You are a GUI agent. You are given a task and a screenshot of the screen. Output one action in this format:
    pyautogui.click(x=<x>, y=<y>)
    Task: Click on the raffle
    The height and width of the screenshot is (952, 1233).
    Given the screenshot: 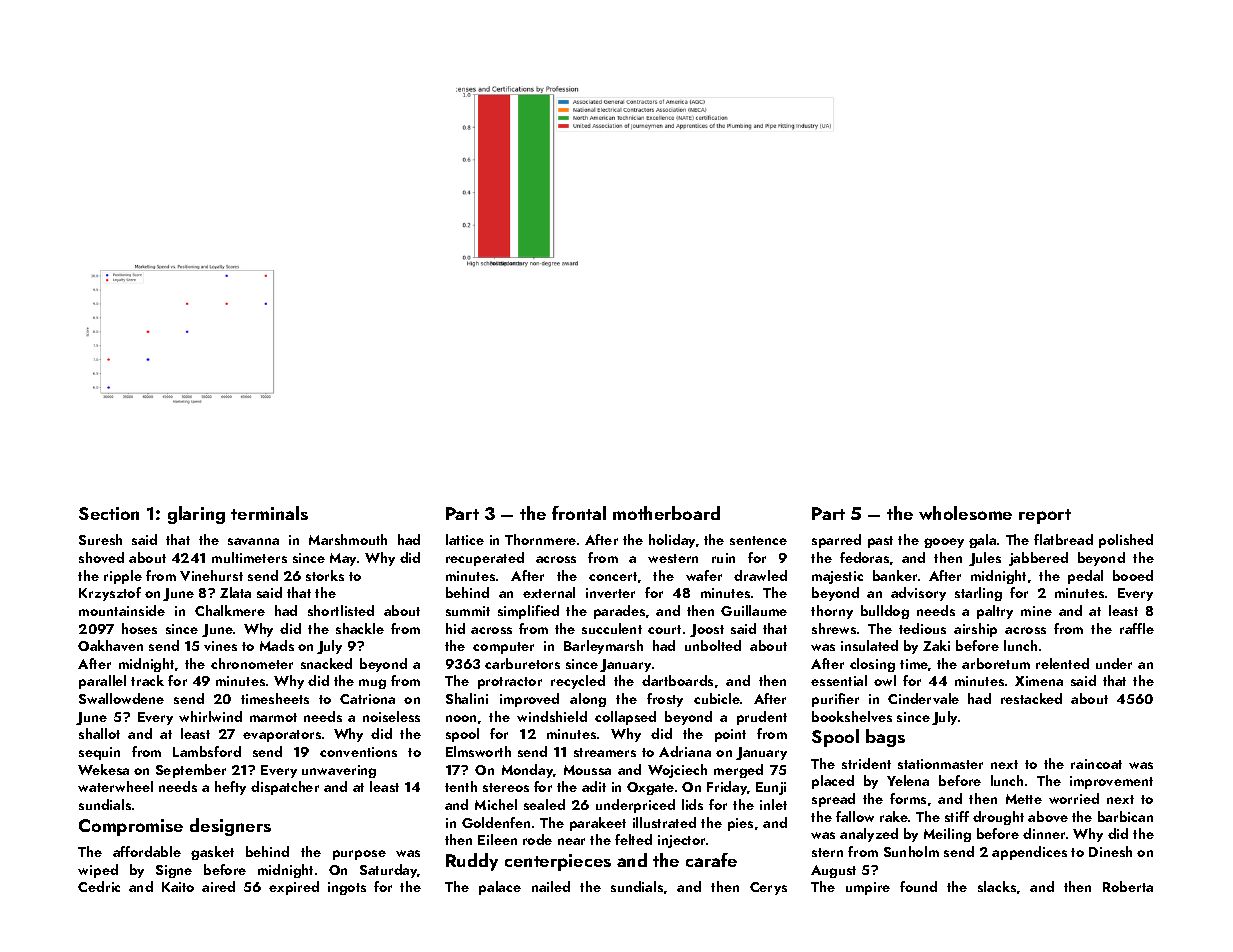 What is the action you would take?
    pyautogui.click(x=1137, y=628)
